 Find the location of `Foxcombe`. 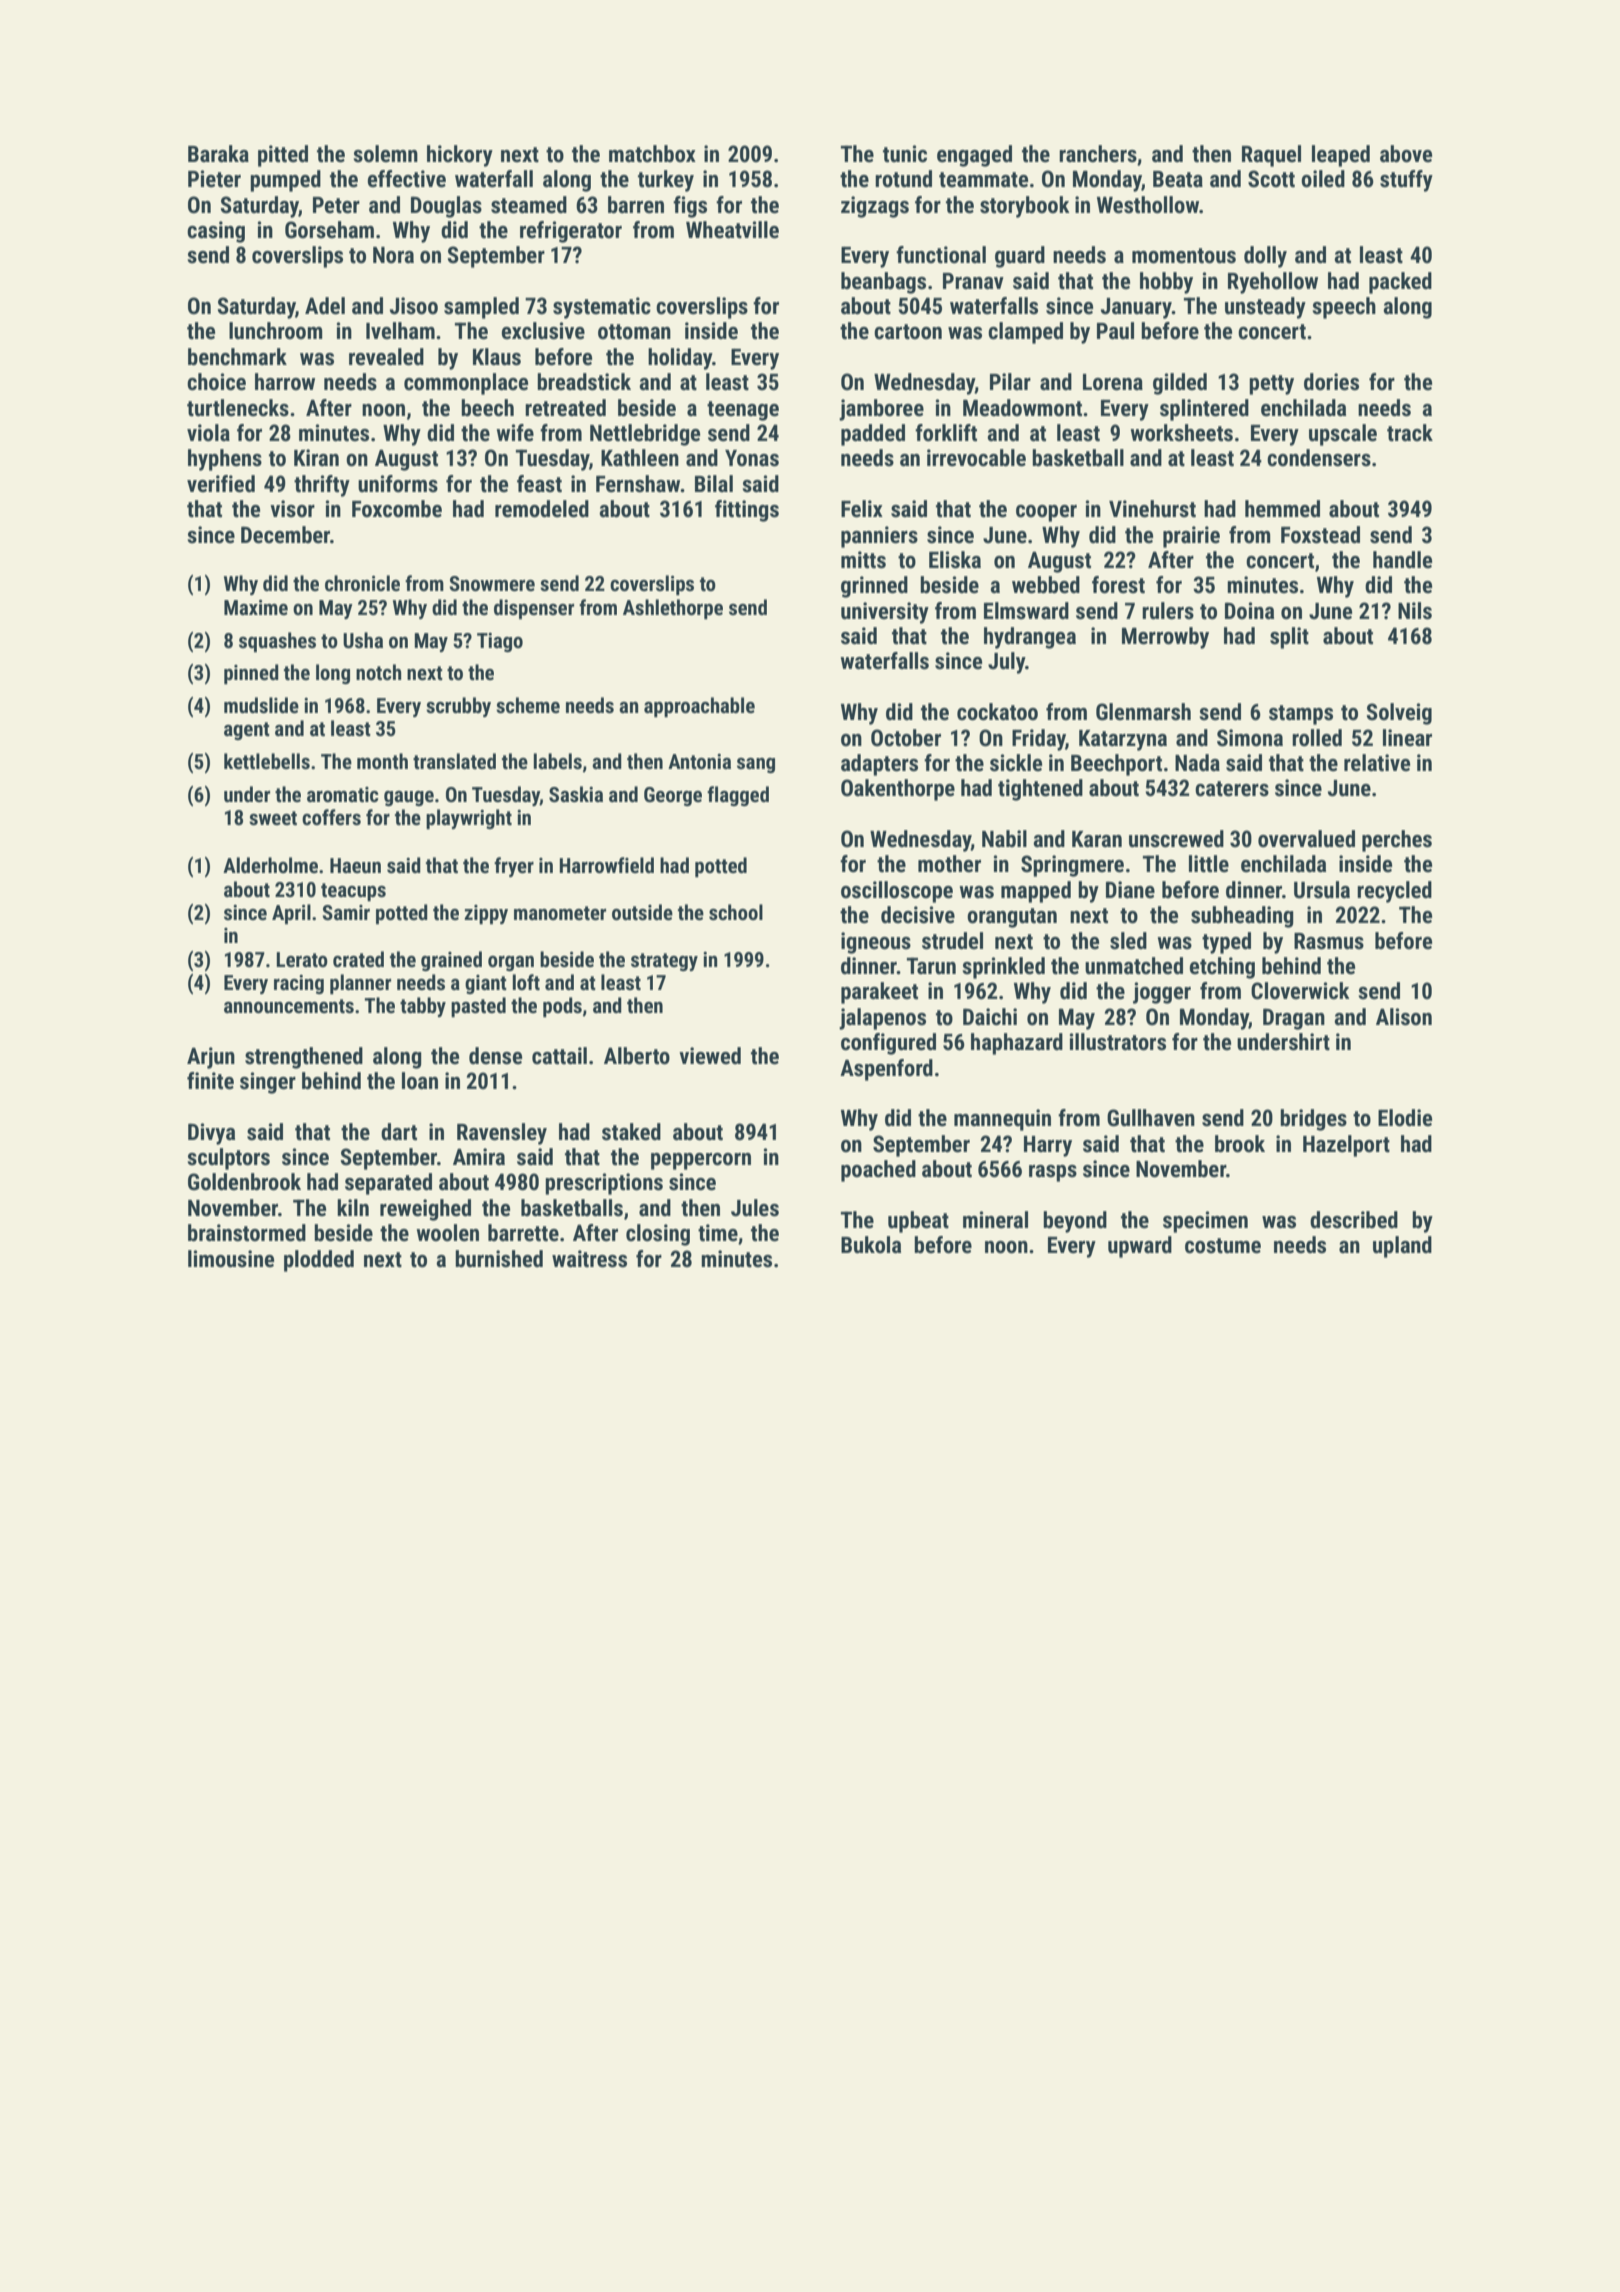

Foxcombe is located at coordinates (397, 509).
